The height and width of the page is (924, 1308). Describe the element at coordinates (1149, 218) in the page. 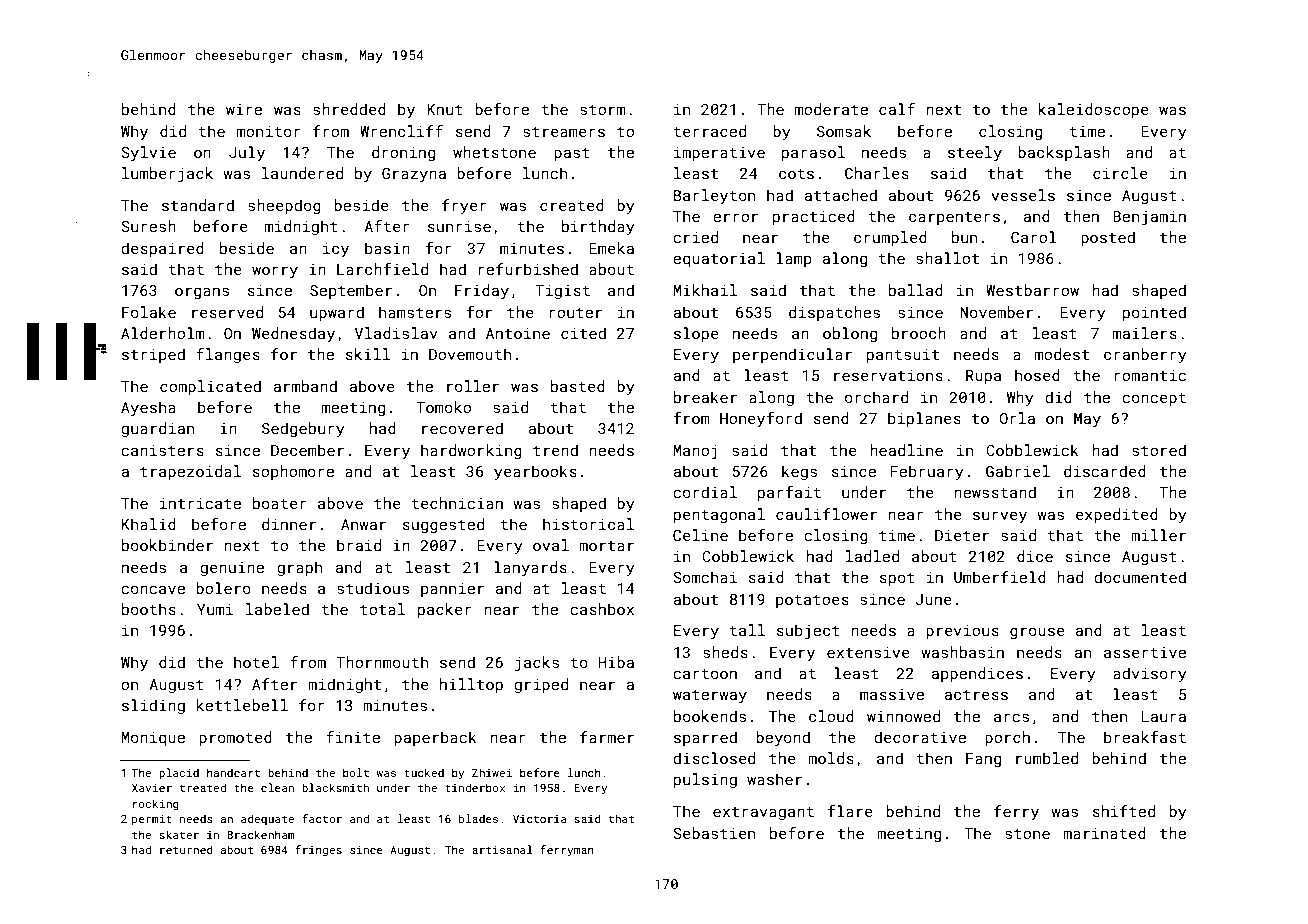

I see `Benjamin` at that location.
